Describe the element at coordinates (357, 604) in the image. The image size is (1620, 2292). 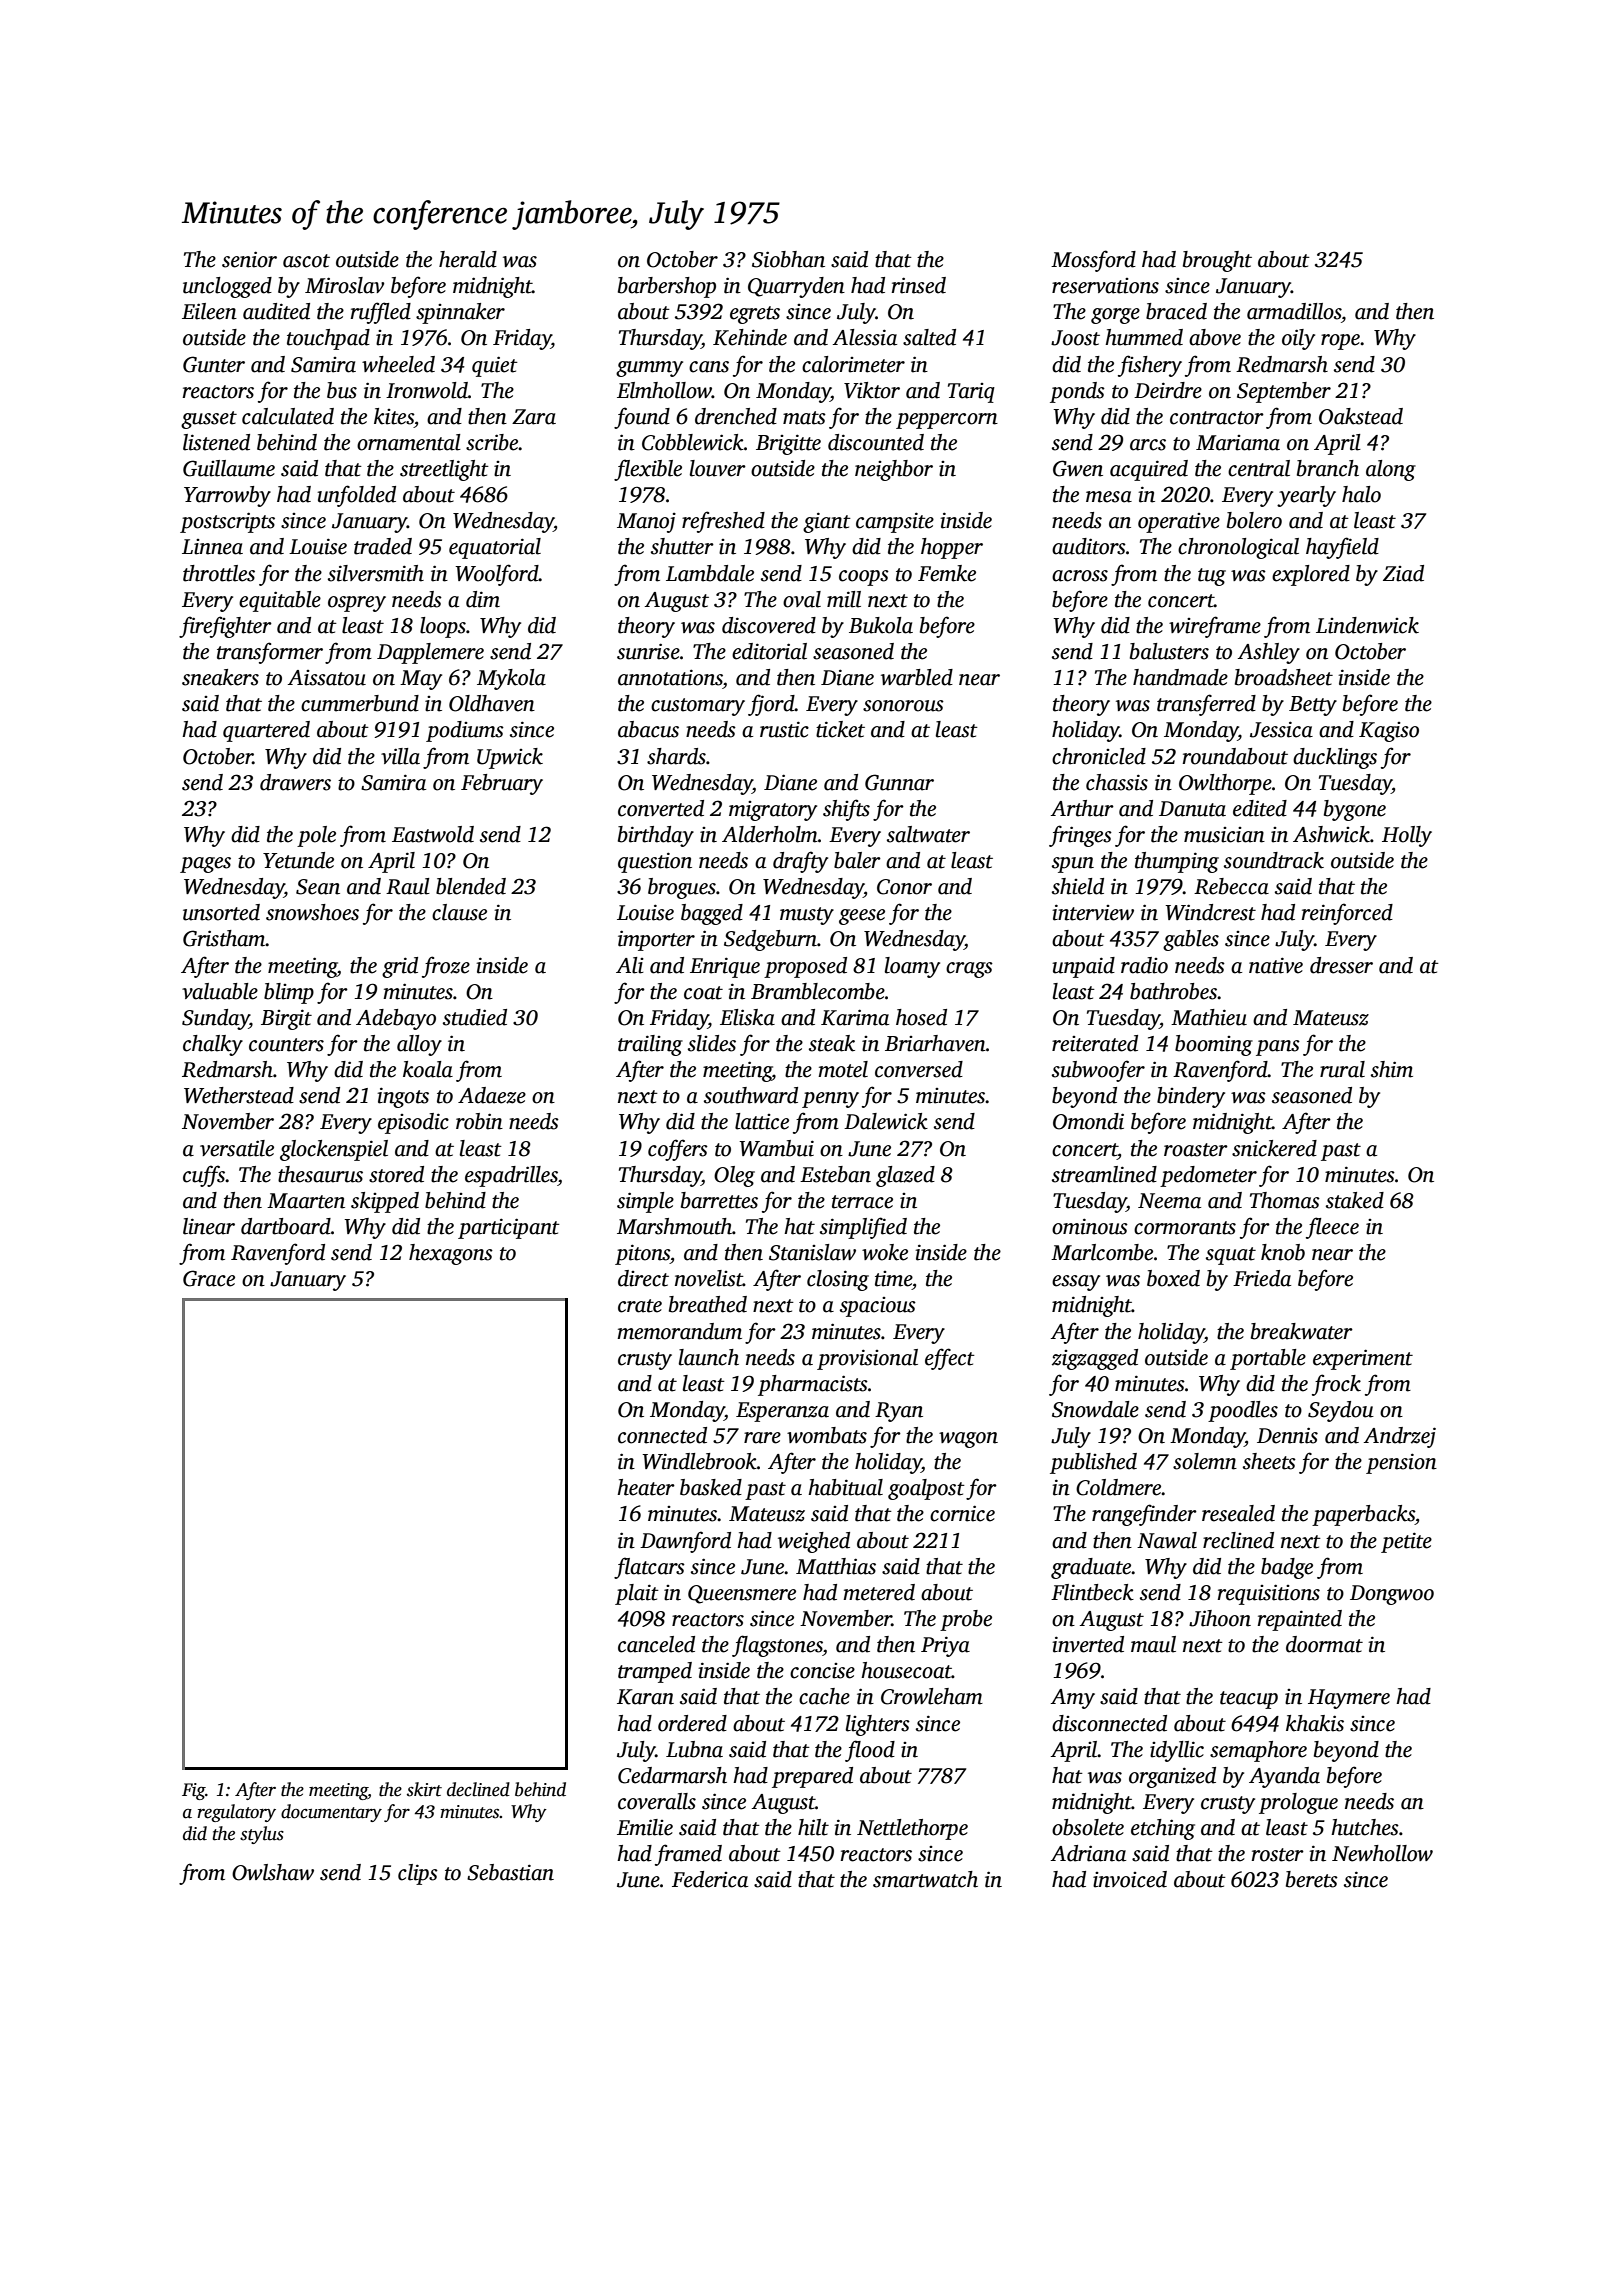
I see `osprey` at that location.
